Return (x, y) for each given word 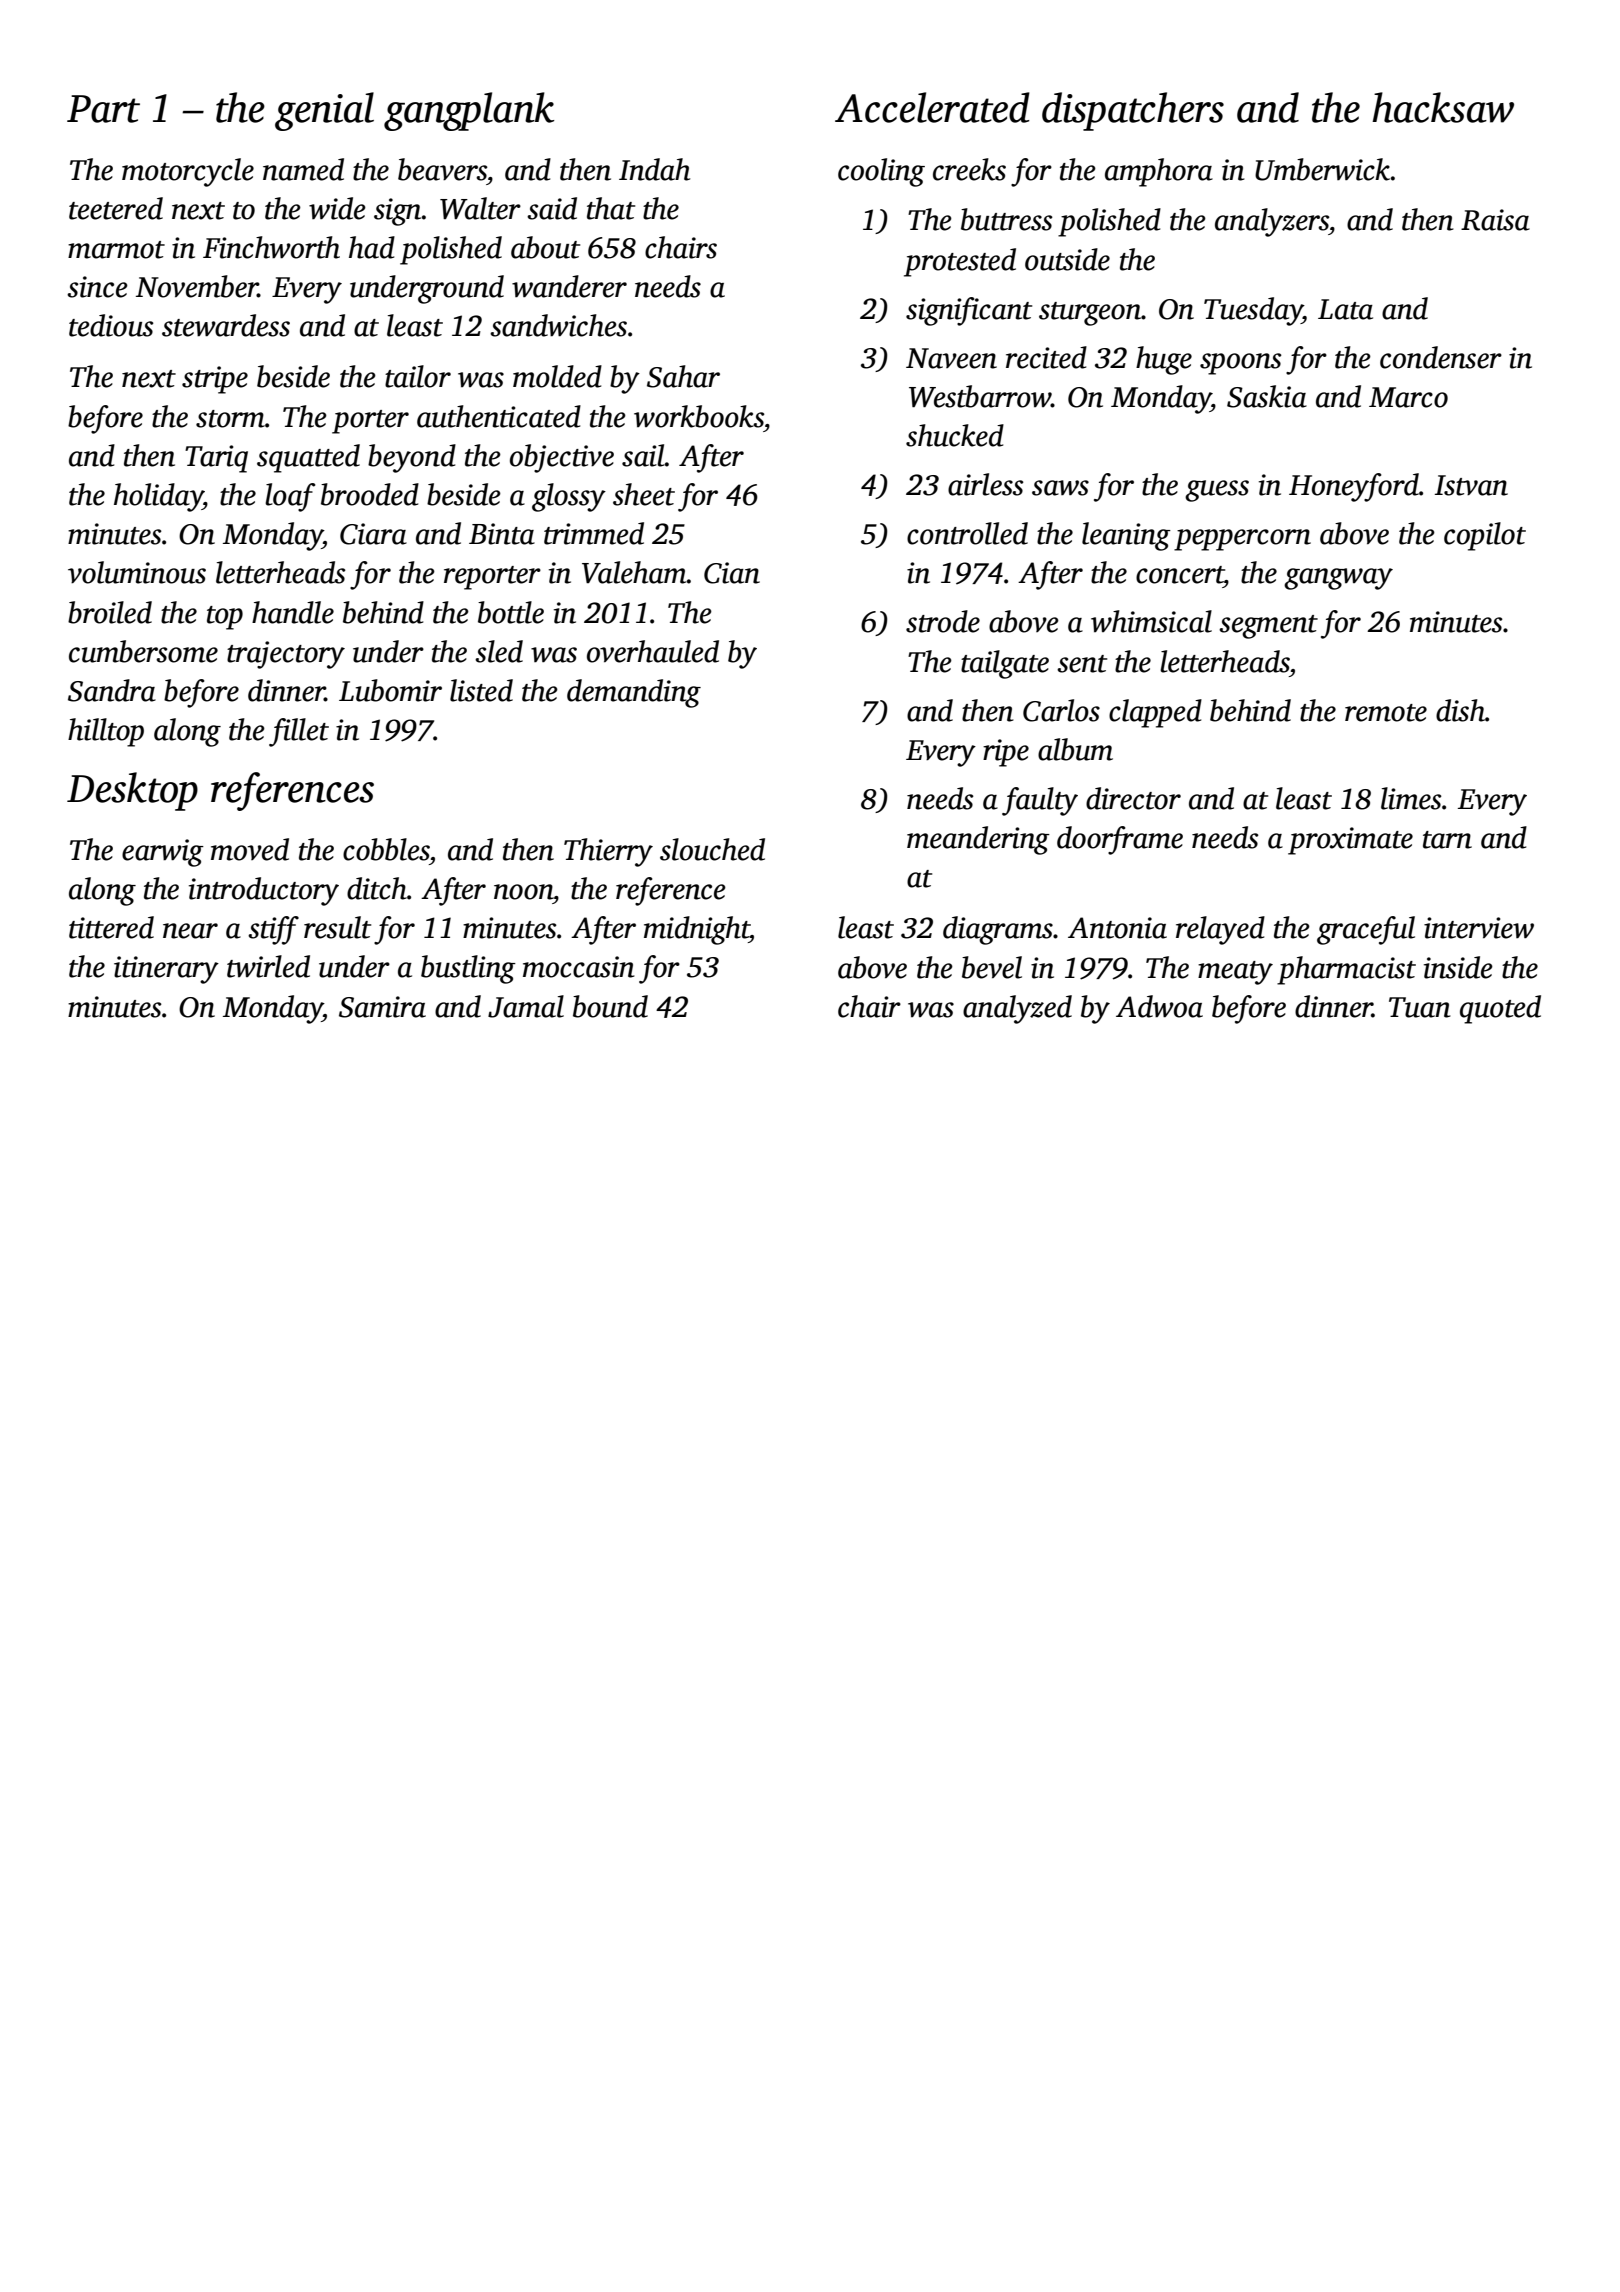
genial (324, 111)
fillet (299, 732)
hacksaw (1443, 107)
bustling (468, 969)
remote (1386, 713)
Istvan (1471, 485)
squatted (308, 458)
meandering (978, 840)
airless (986, 484)
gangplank (469, 111)
